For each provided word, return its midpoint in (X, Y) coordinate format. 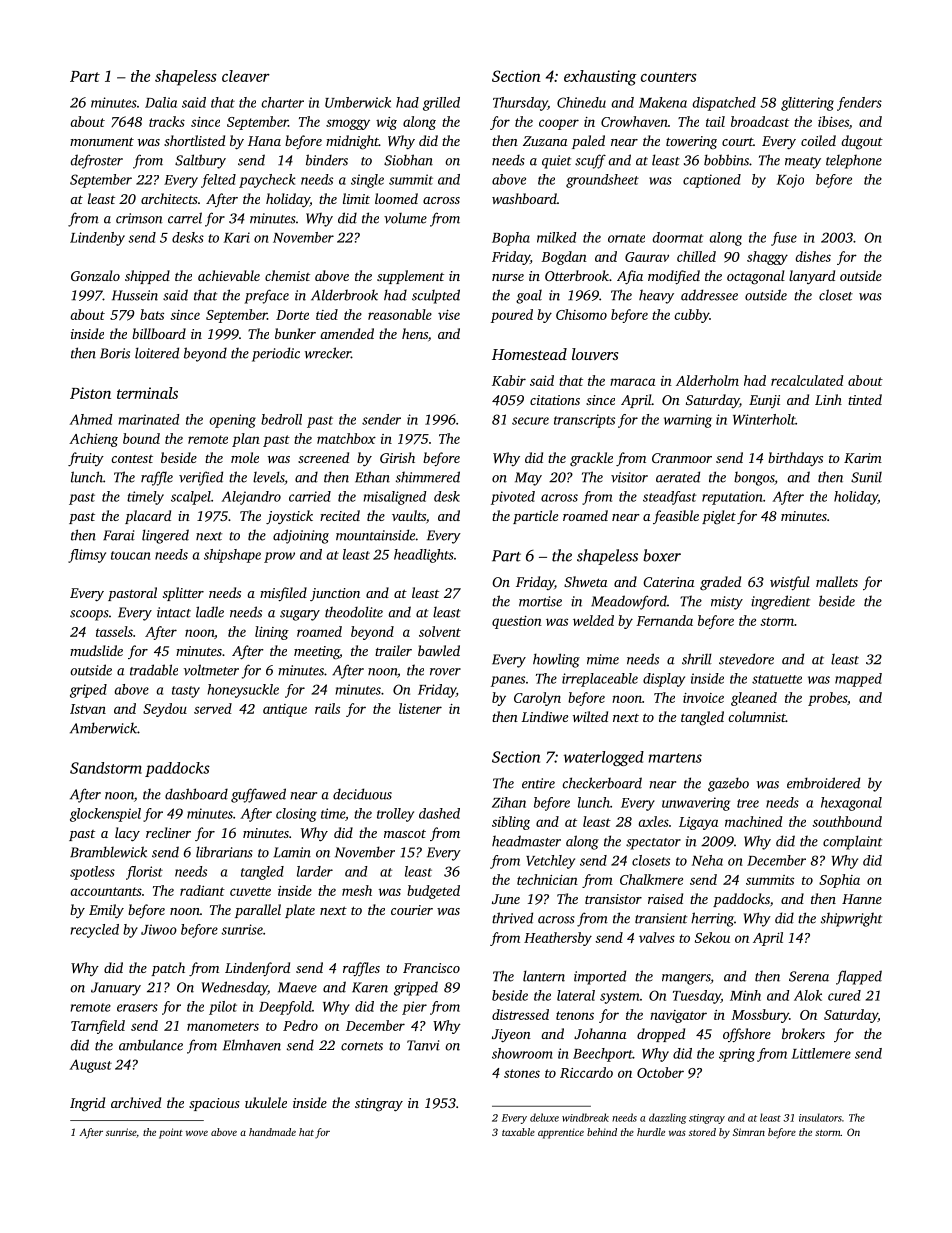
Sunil (866, 477)
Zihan (509, 802)
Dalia (161, 102)
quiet (556, 162)
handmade (272, 1132)
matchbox (346, 438)
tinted (865, 399)
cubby (692, 316)
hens (415, 333)
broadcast (760, 121)
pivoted (513, 498)
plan (246, 440)
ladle (210, 612)
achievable (229, 275)
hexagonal (851, 804)
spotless (92, 873)
